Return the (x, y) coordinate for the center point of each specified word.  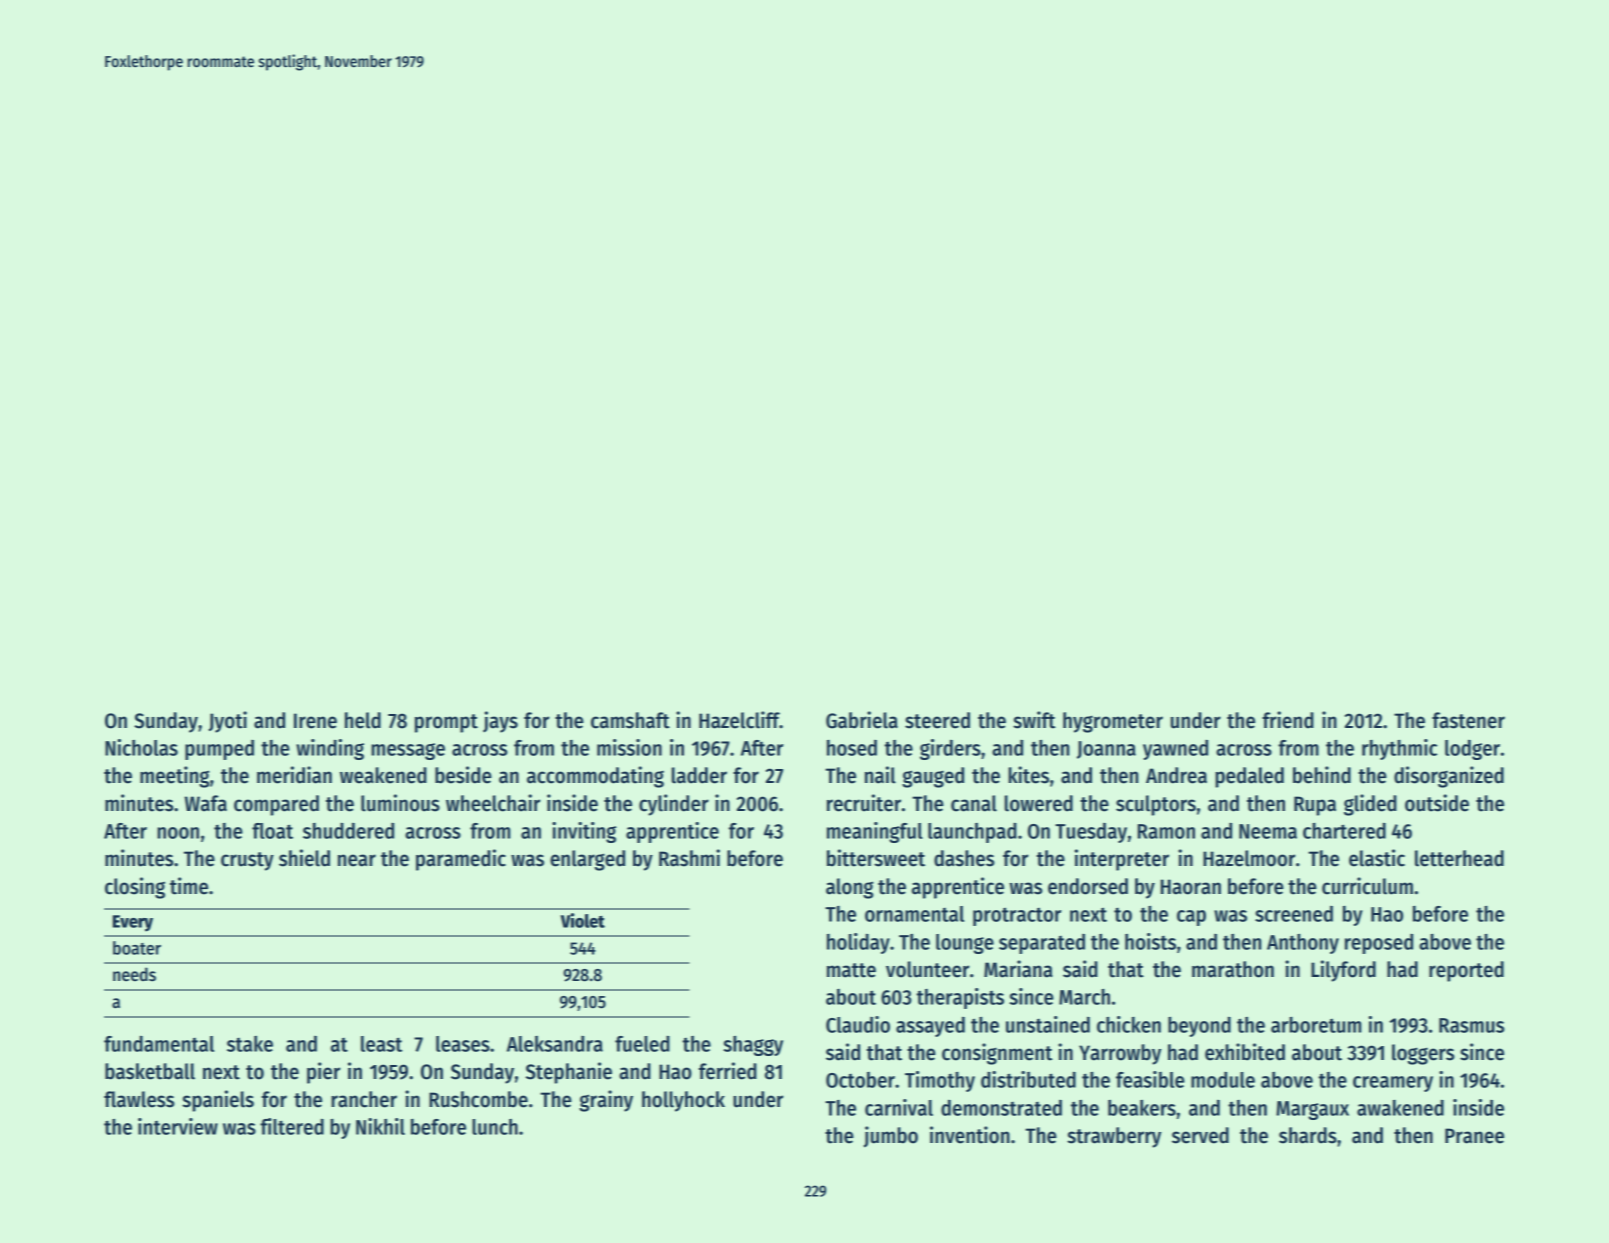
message (408, 751)
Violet (582, 920)
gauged (933, 777)
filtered (292, 1126)
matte (851, 970)
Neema (1268, 831)
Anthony (1303, 944)
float (272, 831)
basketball (150, 1071)
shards (1308, 1135)
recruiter (864, 803)
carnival (899, 1107)
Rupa (1315, 806)
